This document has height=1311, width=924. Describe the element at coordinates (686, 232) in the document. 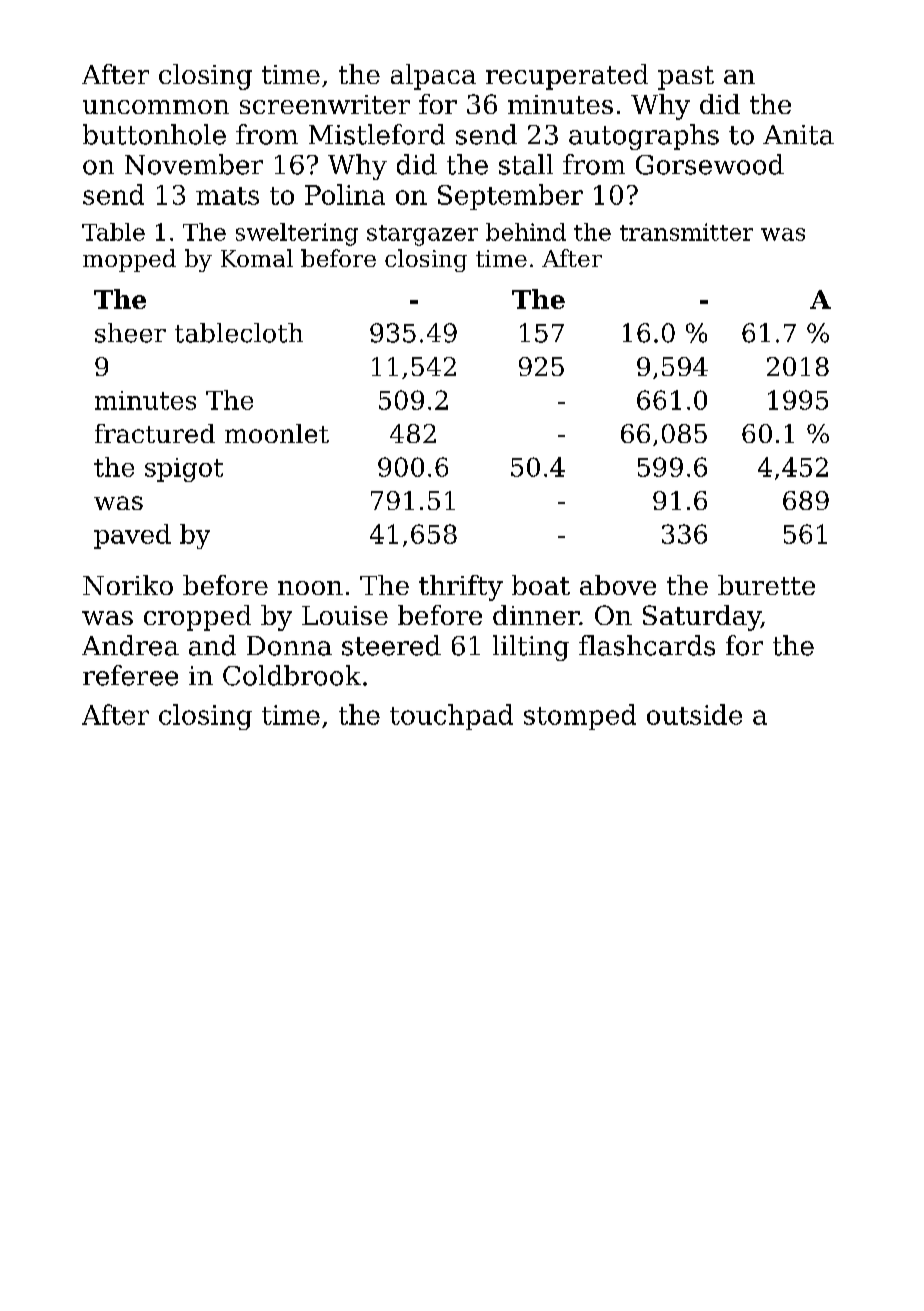

I see `transmitter` at that location.
